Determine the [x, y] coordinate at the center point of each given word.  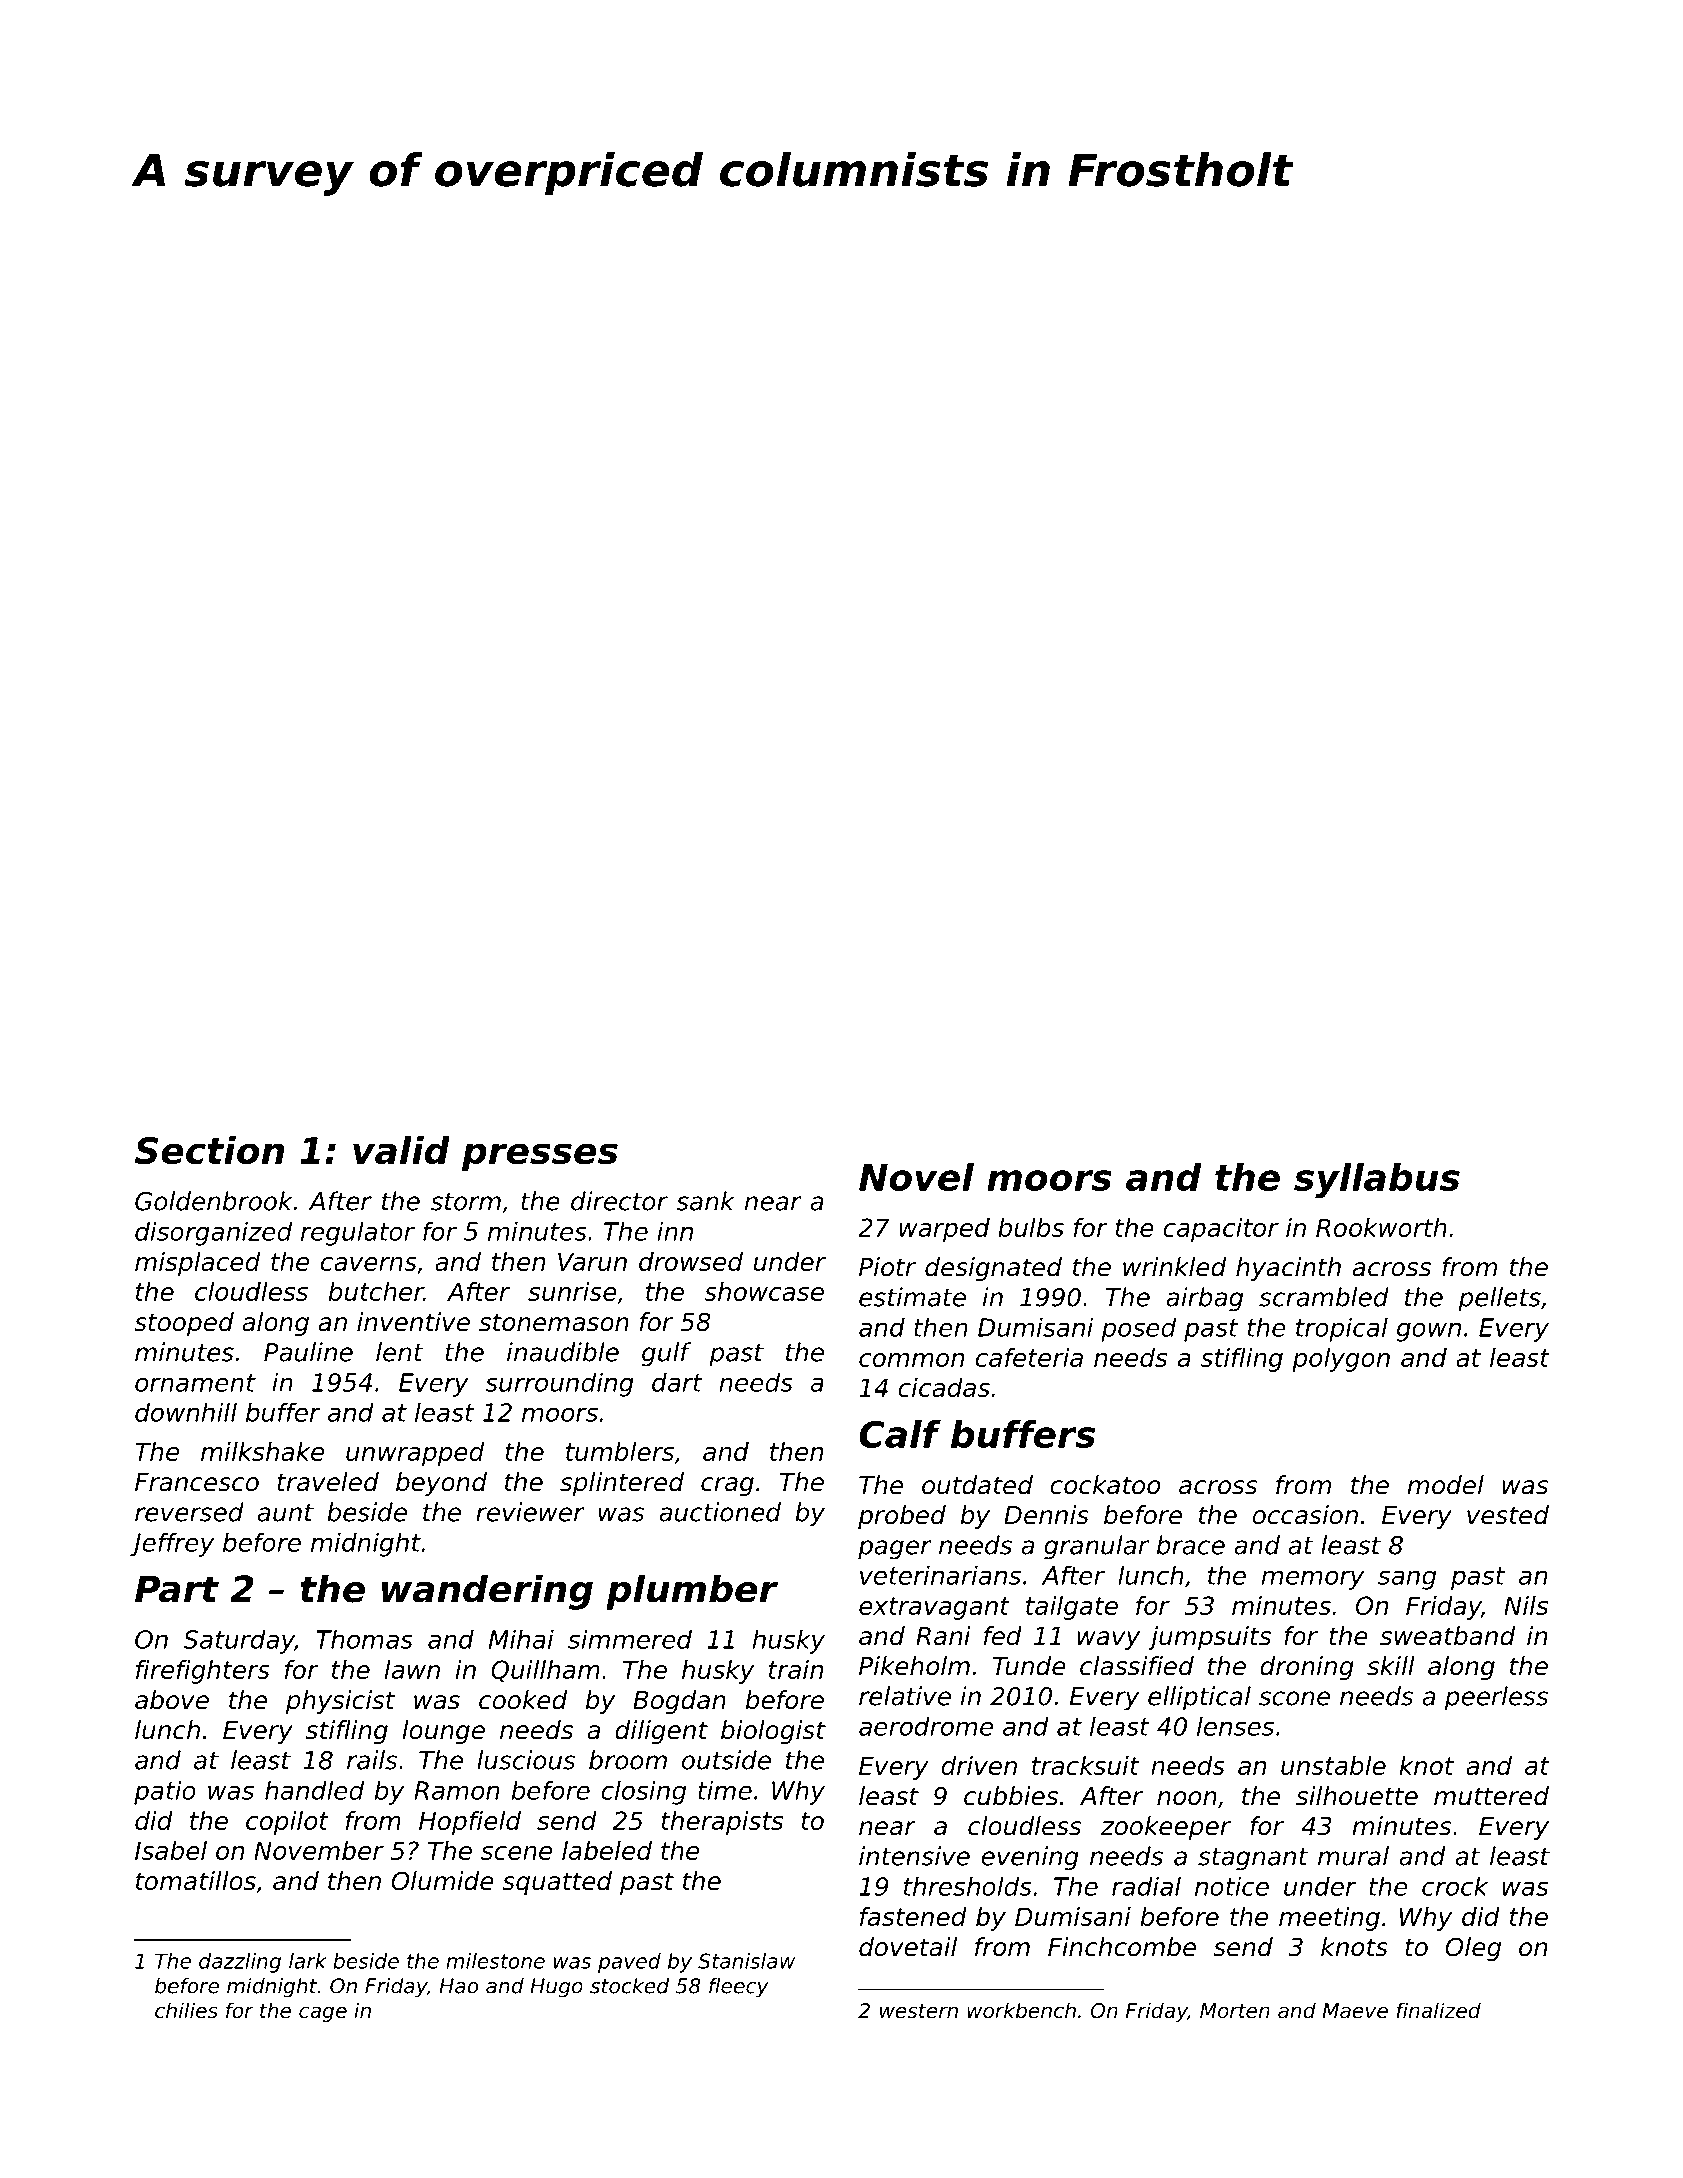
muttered [1491, 1796]
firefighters [203, 1672]
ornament [195, 1383]
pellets [1499, 1299]
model [1445, 1485]
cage [323, 2014]
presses [540, 1157]
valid [401, 1150]
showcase [764, 1291]
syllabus [1377, 1180]
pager [895, 1550]
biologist [773, 1732]
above [172, 1700]
